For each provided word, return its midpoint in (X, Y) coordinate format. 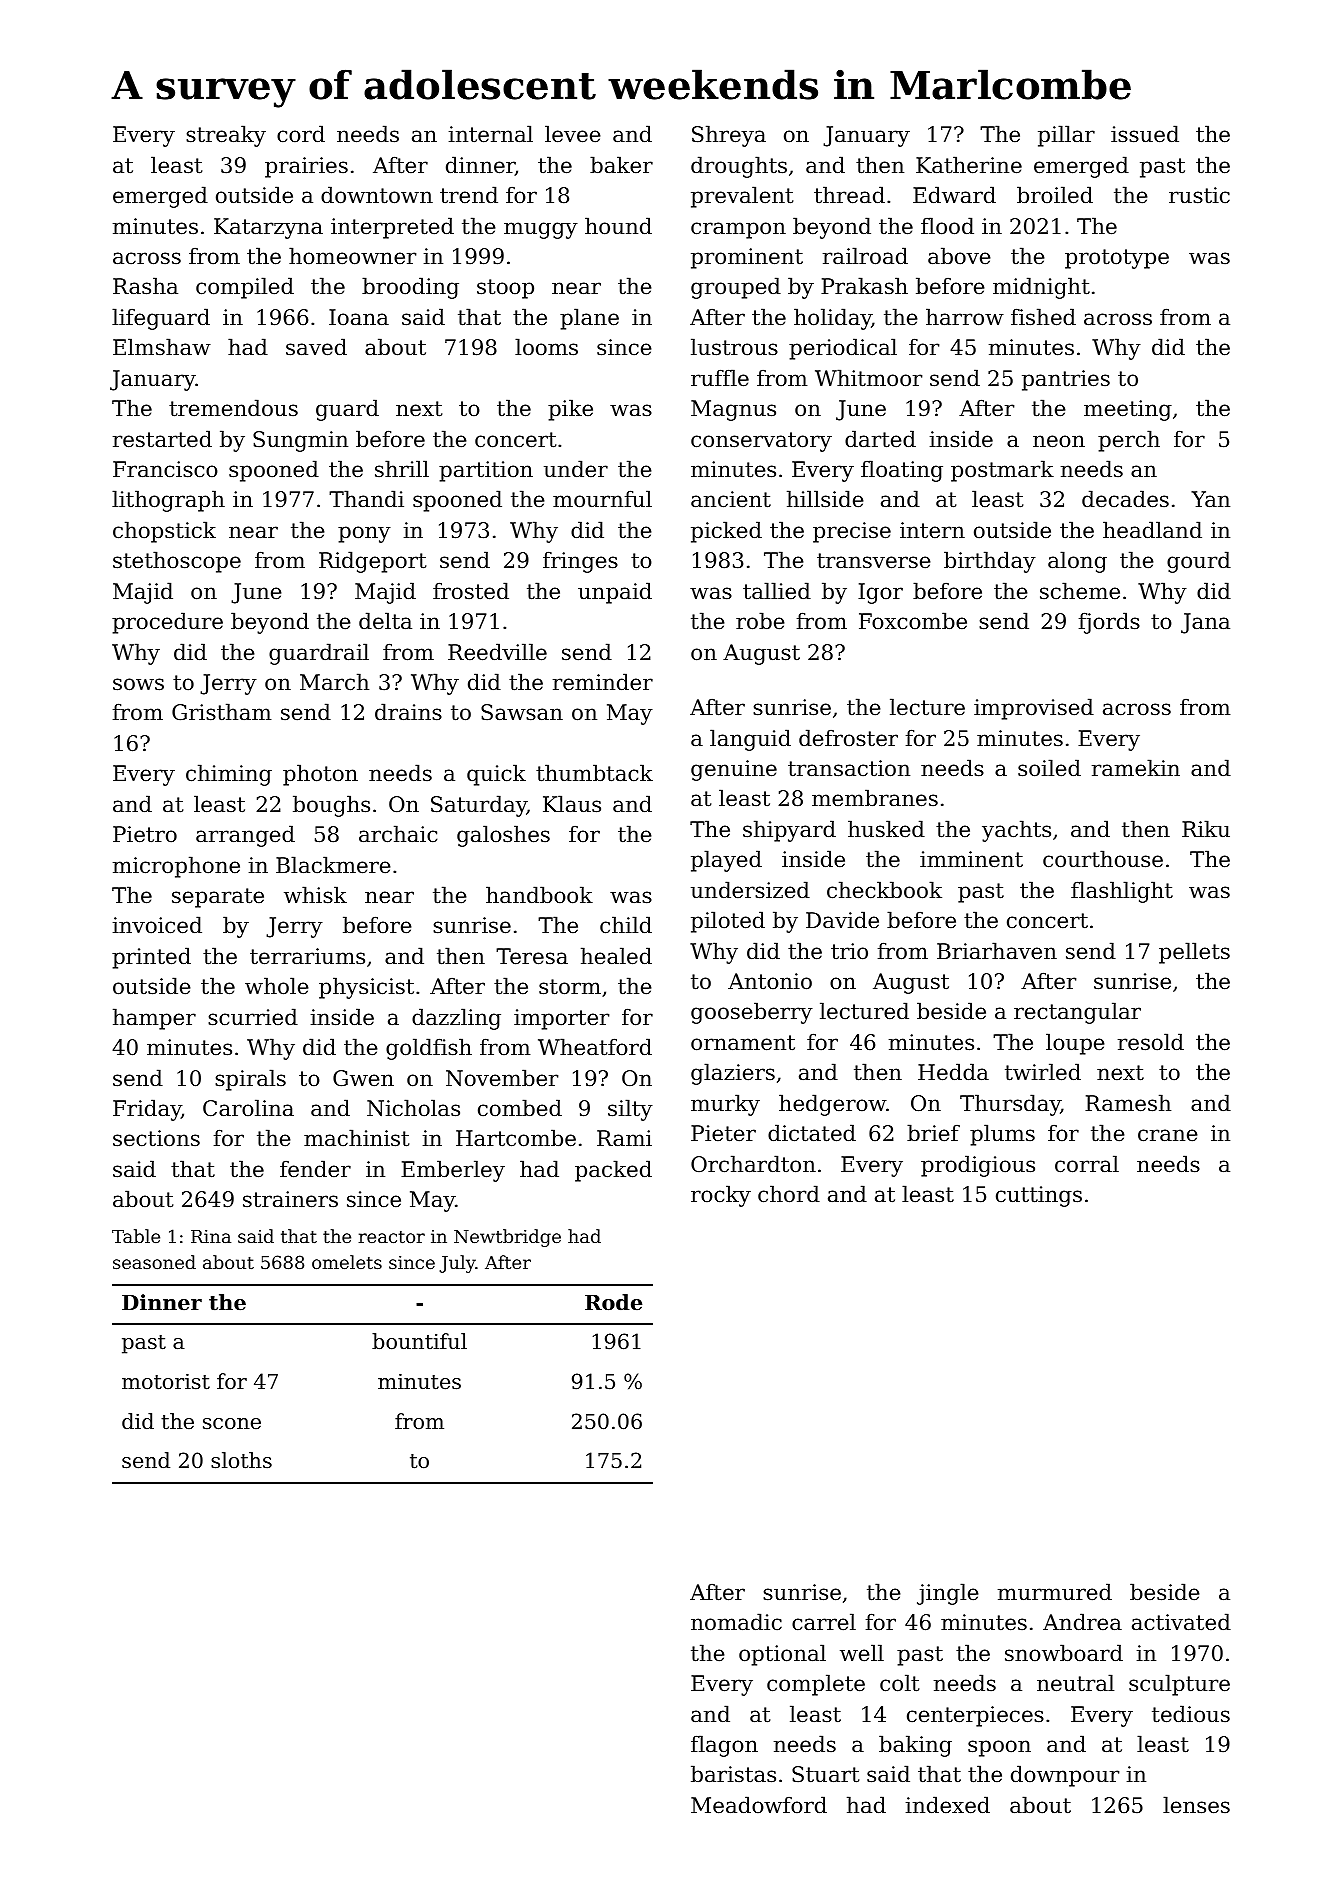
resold (1151, 1042)
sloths (241, 1460)
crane (1168, 1135)
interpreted (392, 228)
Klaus (572, 804)
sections (156, 1138)
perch (1129, 441)
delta (385, 621)
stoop (505, 289)
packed (613, 1171)
